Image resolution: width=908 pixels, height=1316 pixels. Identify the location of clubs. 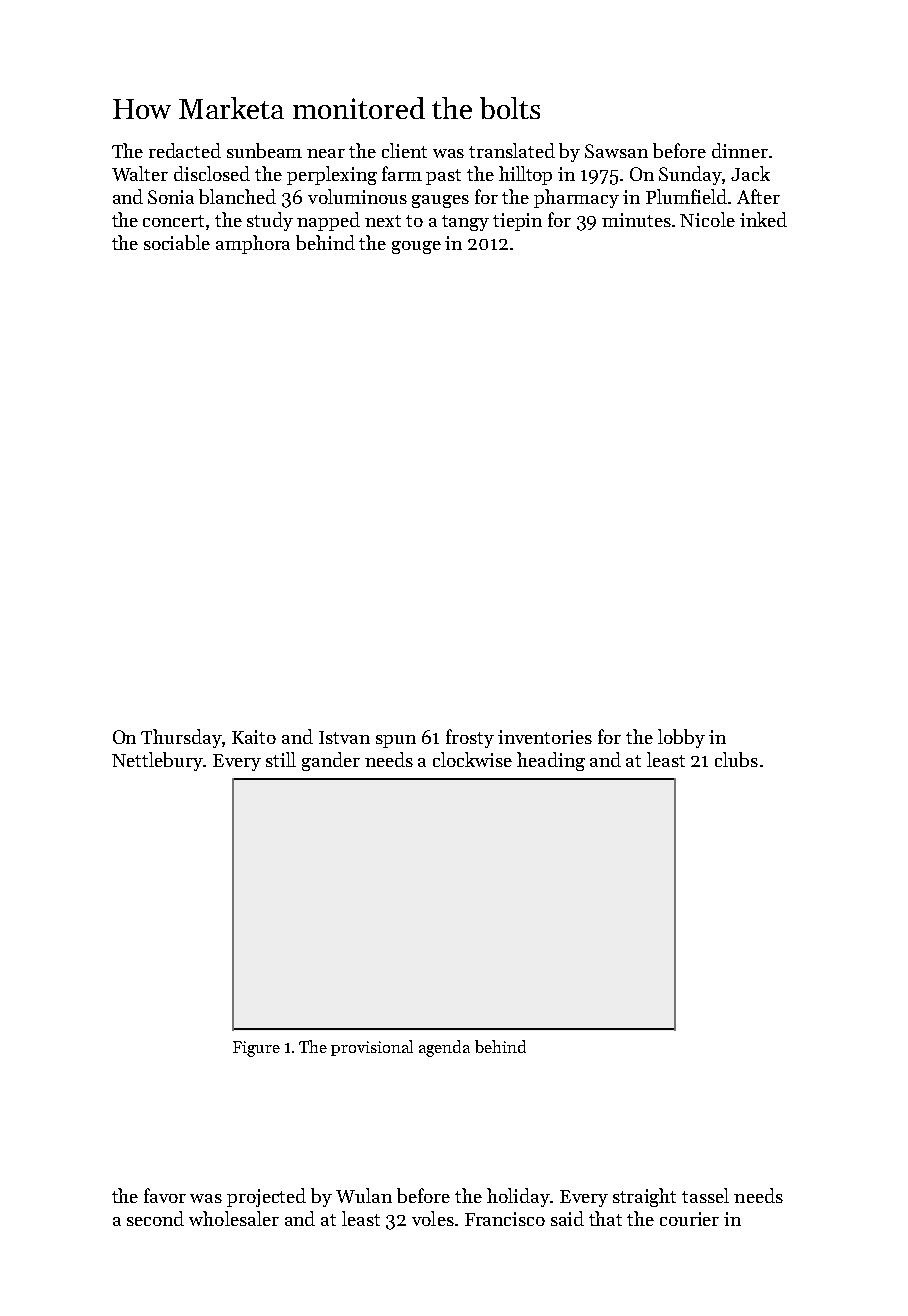
(736, 759).
